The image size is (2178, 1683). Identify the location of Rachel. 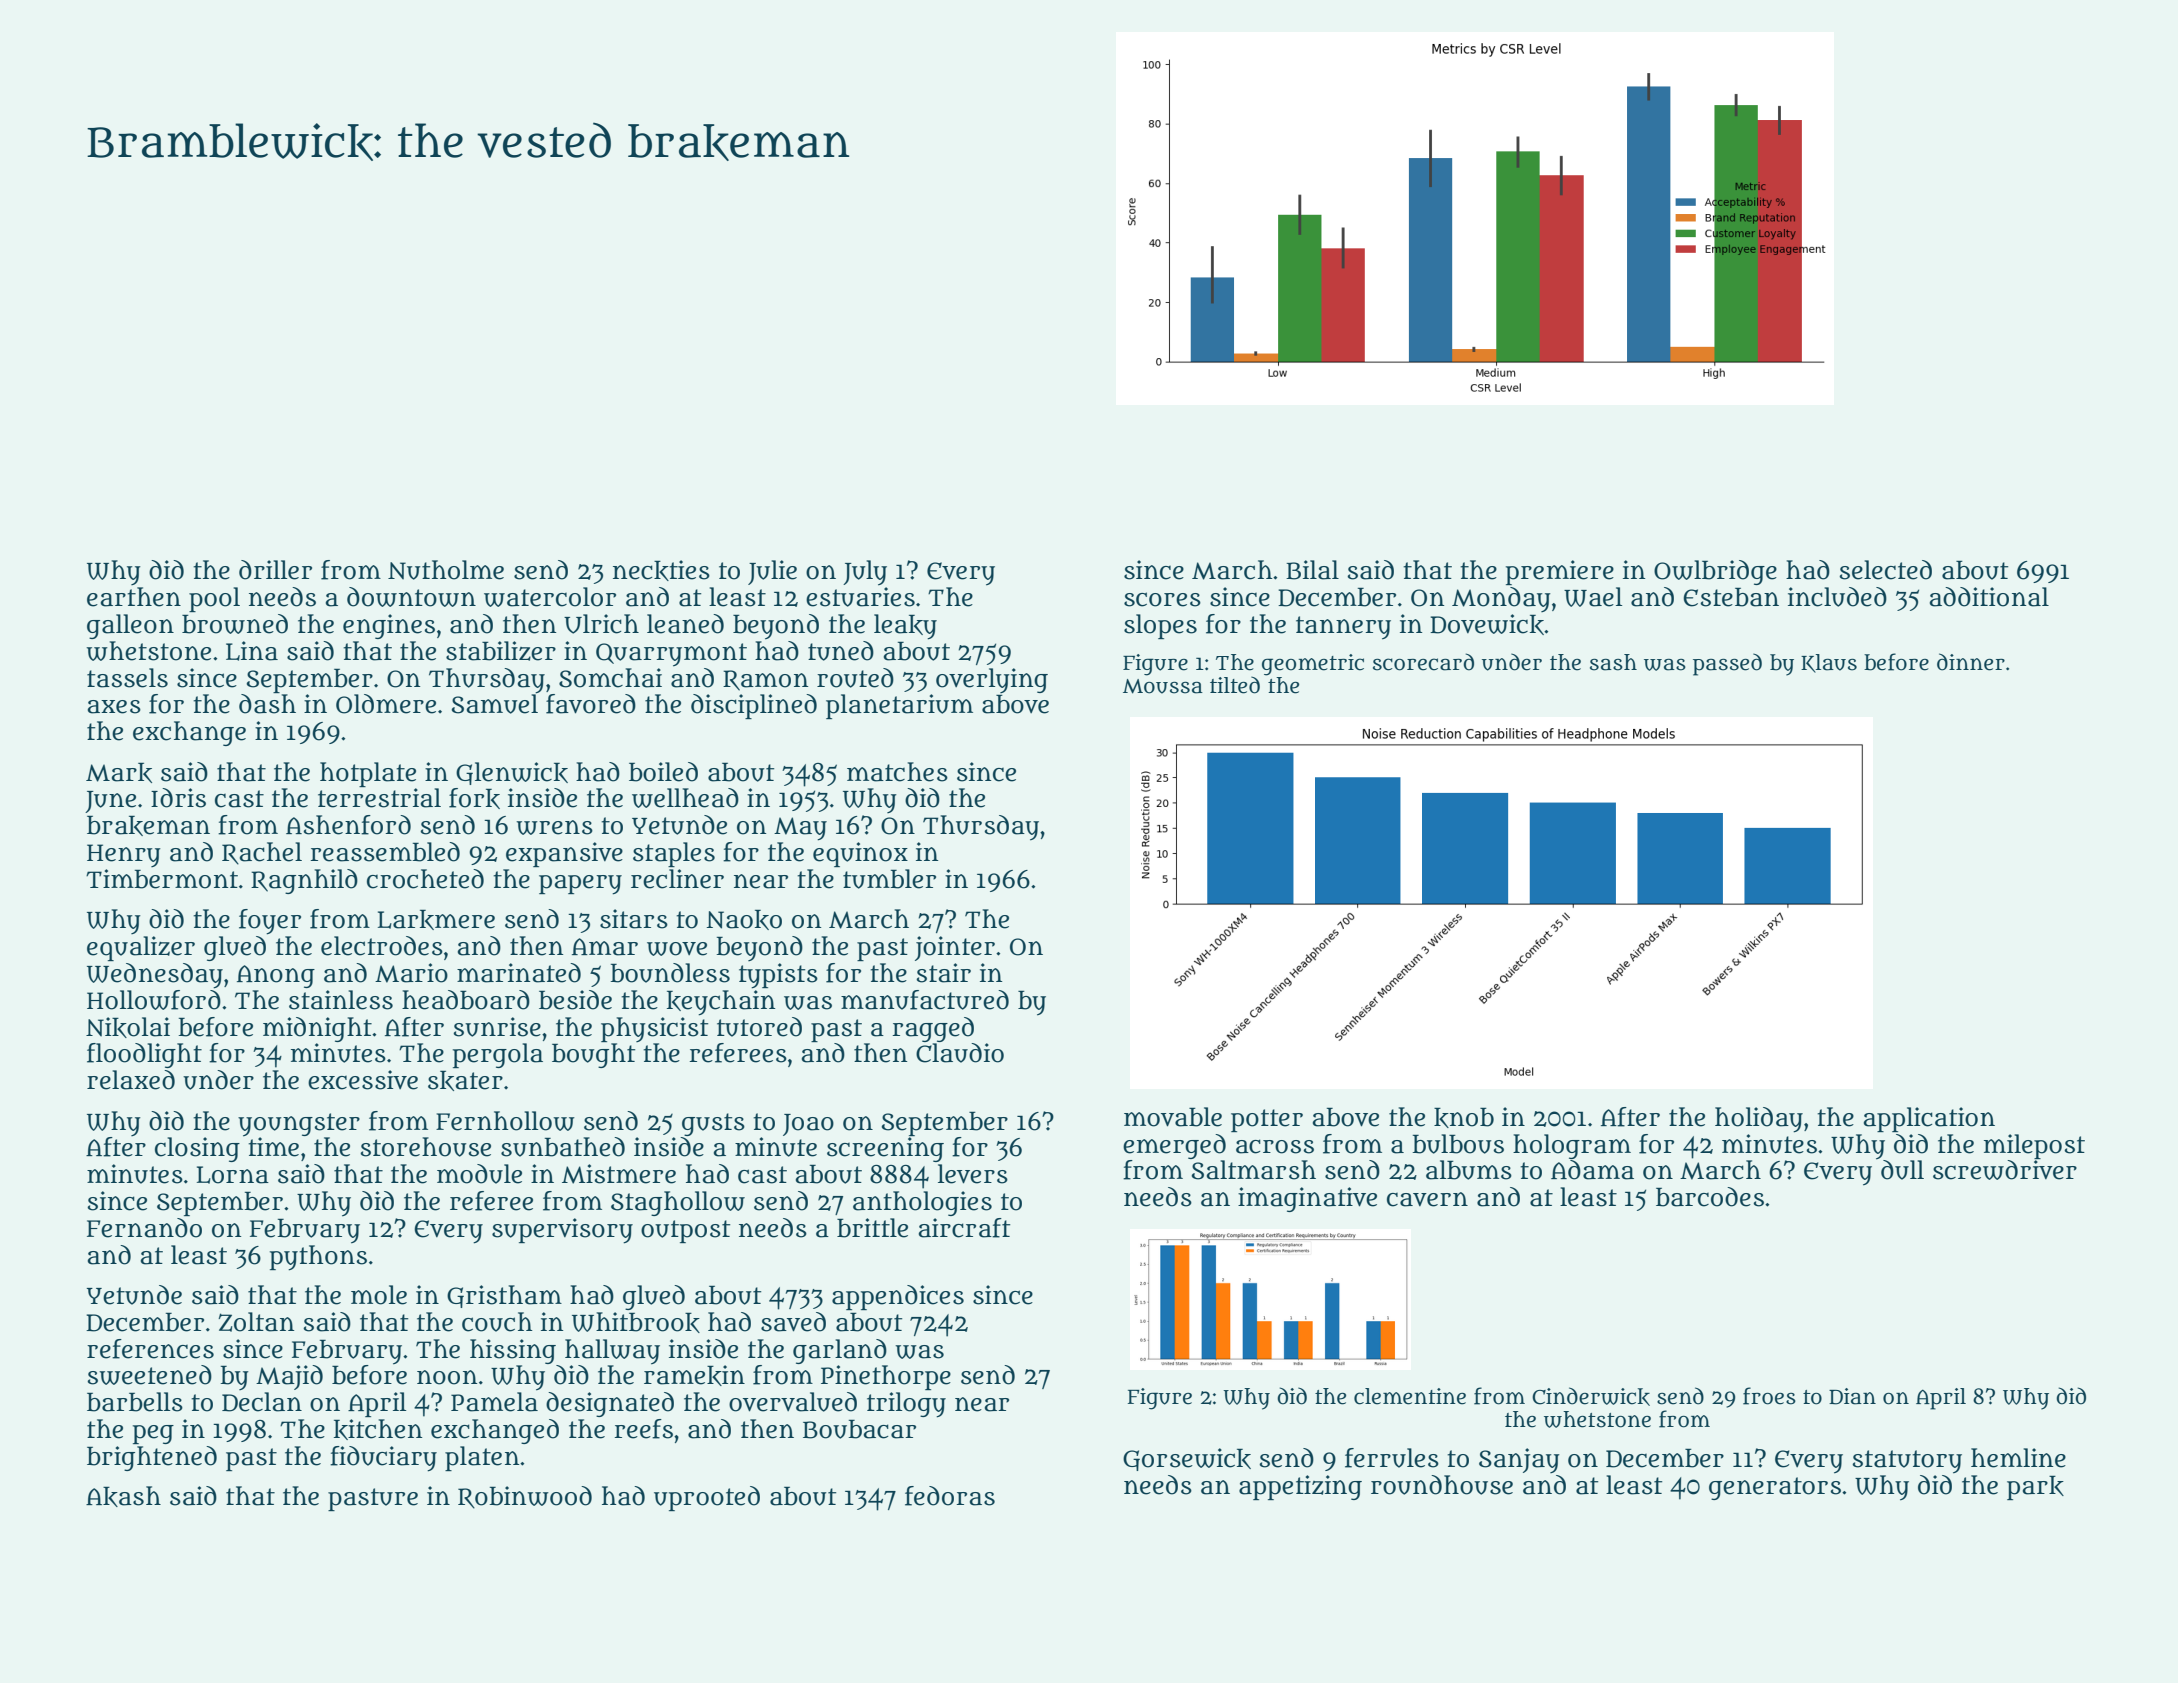
(262, 853).
